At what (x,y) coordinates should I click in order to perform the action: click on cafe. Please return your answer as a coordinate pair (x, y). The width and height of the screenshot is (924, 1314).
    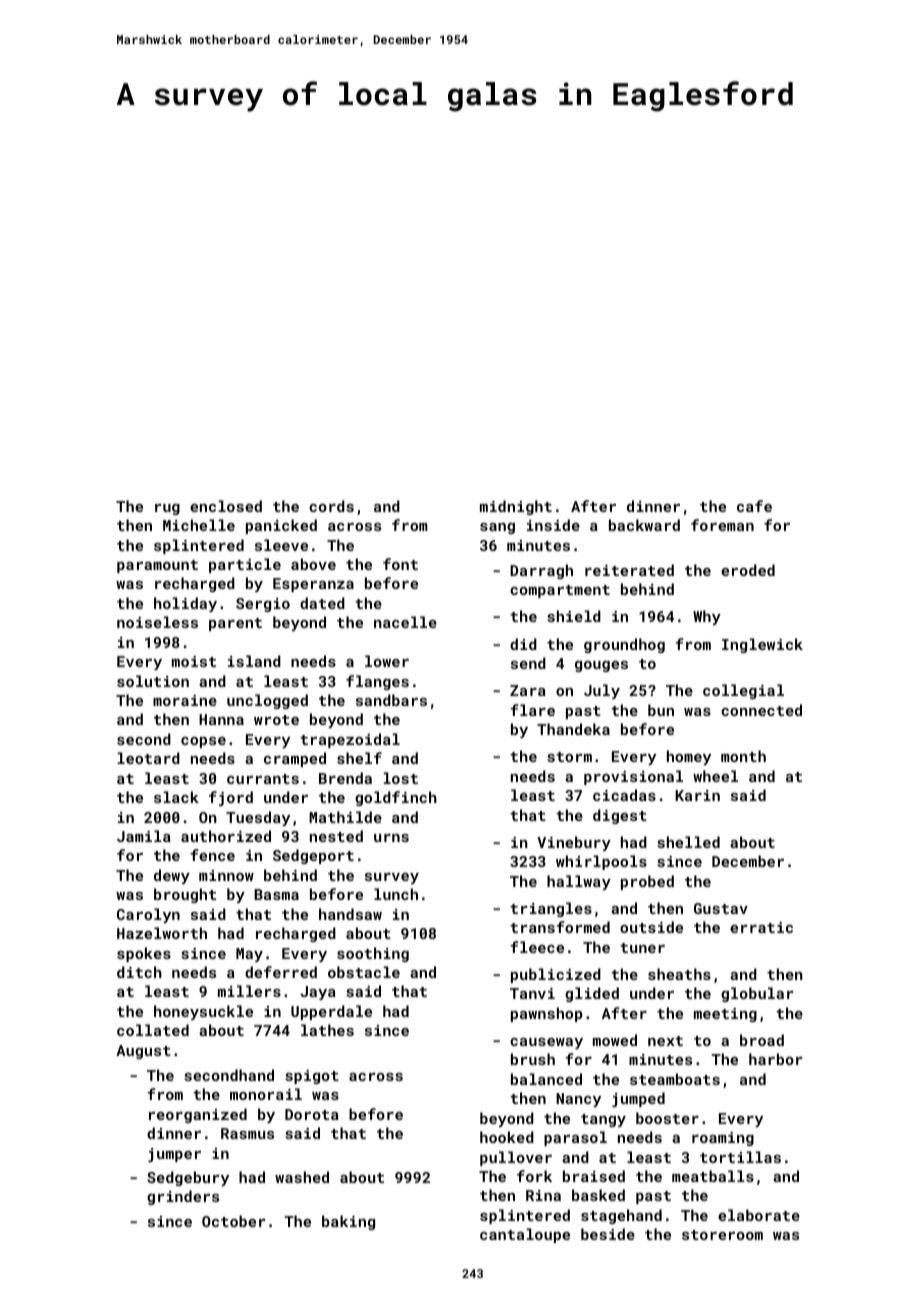
    Looking at the image, I should click on (754, 506).
